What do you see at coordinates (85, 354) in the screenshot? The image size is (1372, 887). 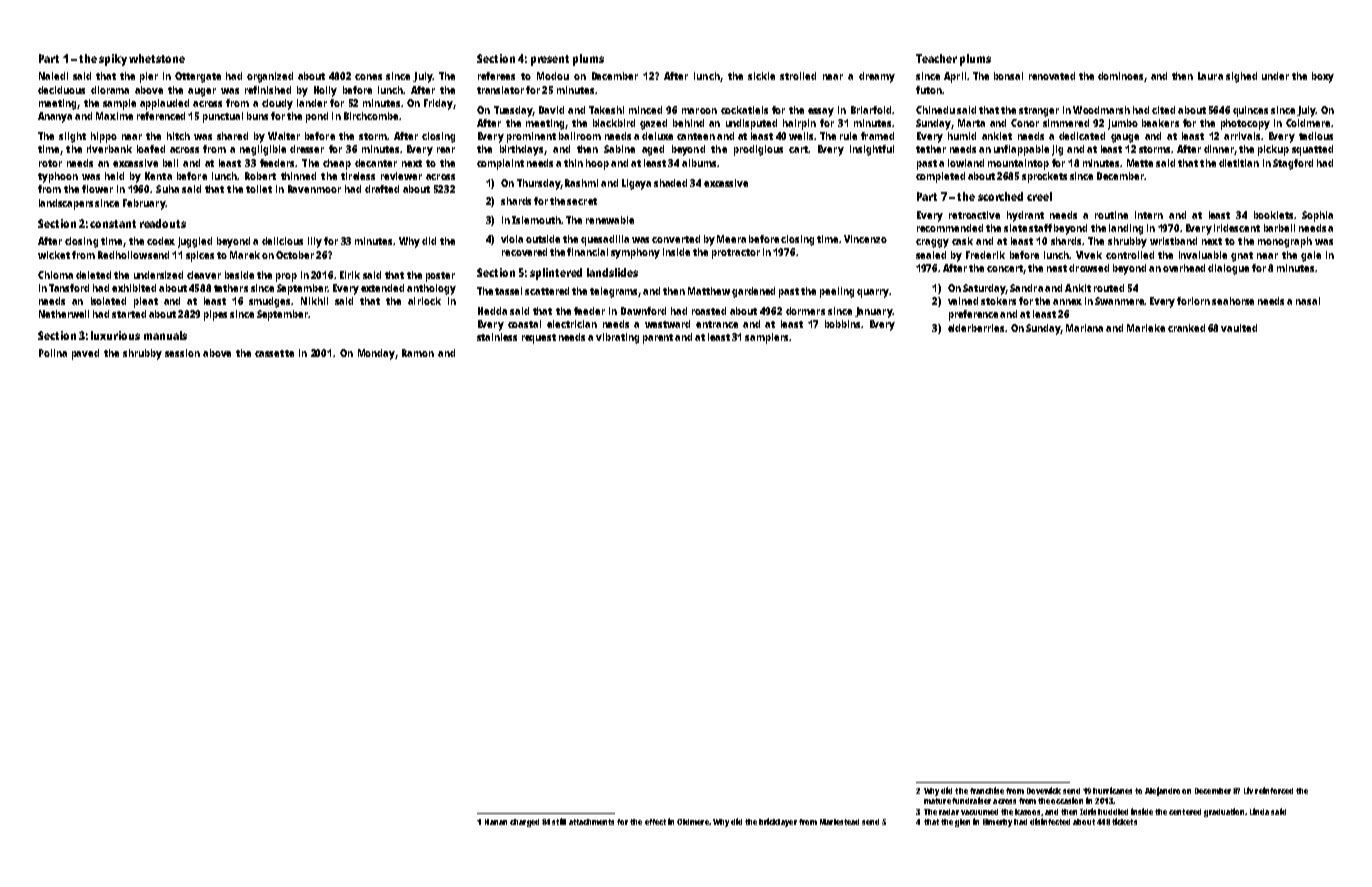 I see `paved` at bounding box center [85, 354].
